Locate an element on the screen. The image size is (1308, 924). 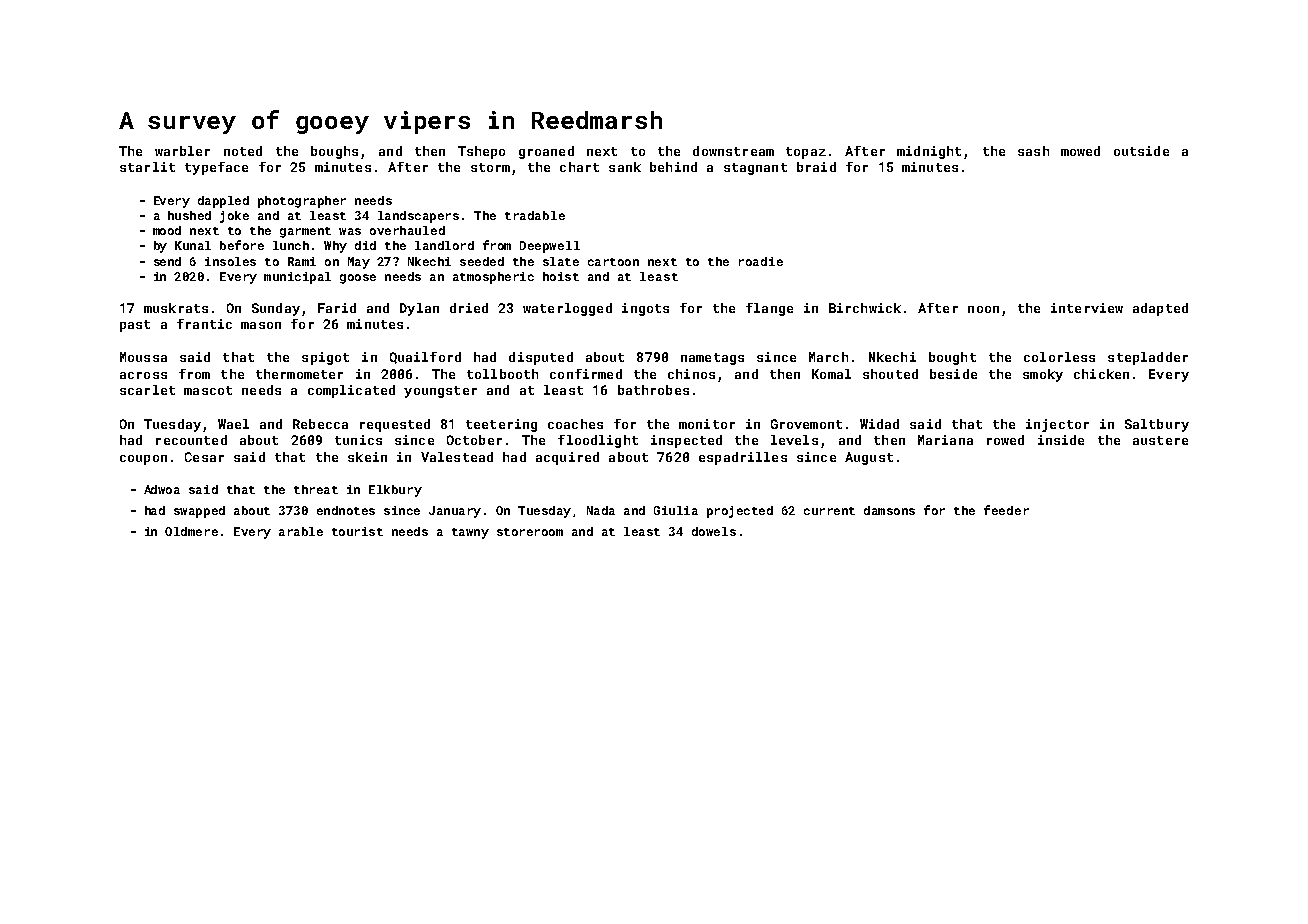
interview is located at coordinates (1087, 308).
